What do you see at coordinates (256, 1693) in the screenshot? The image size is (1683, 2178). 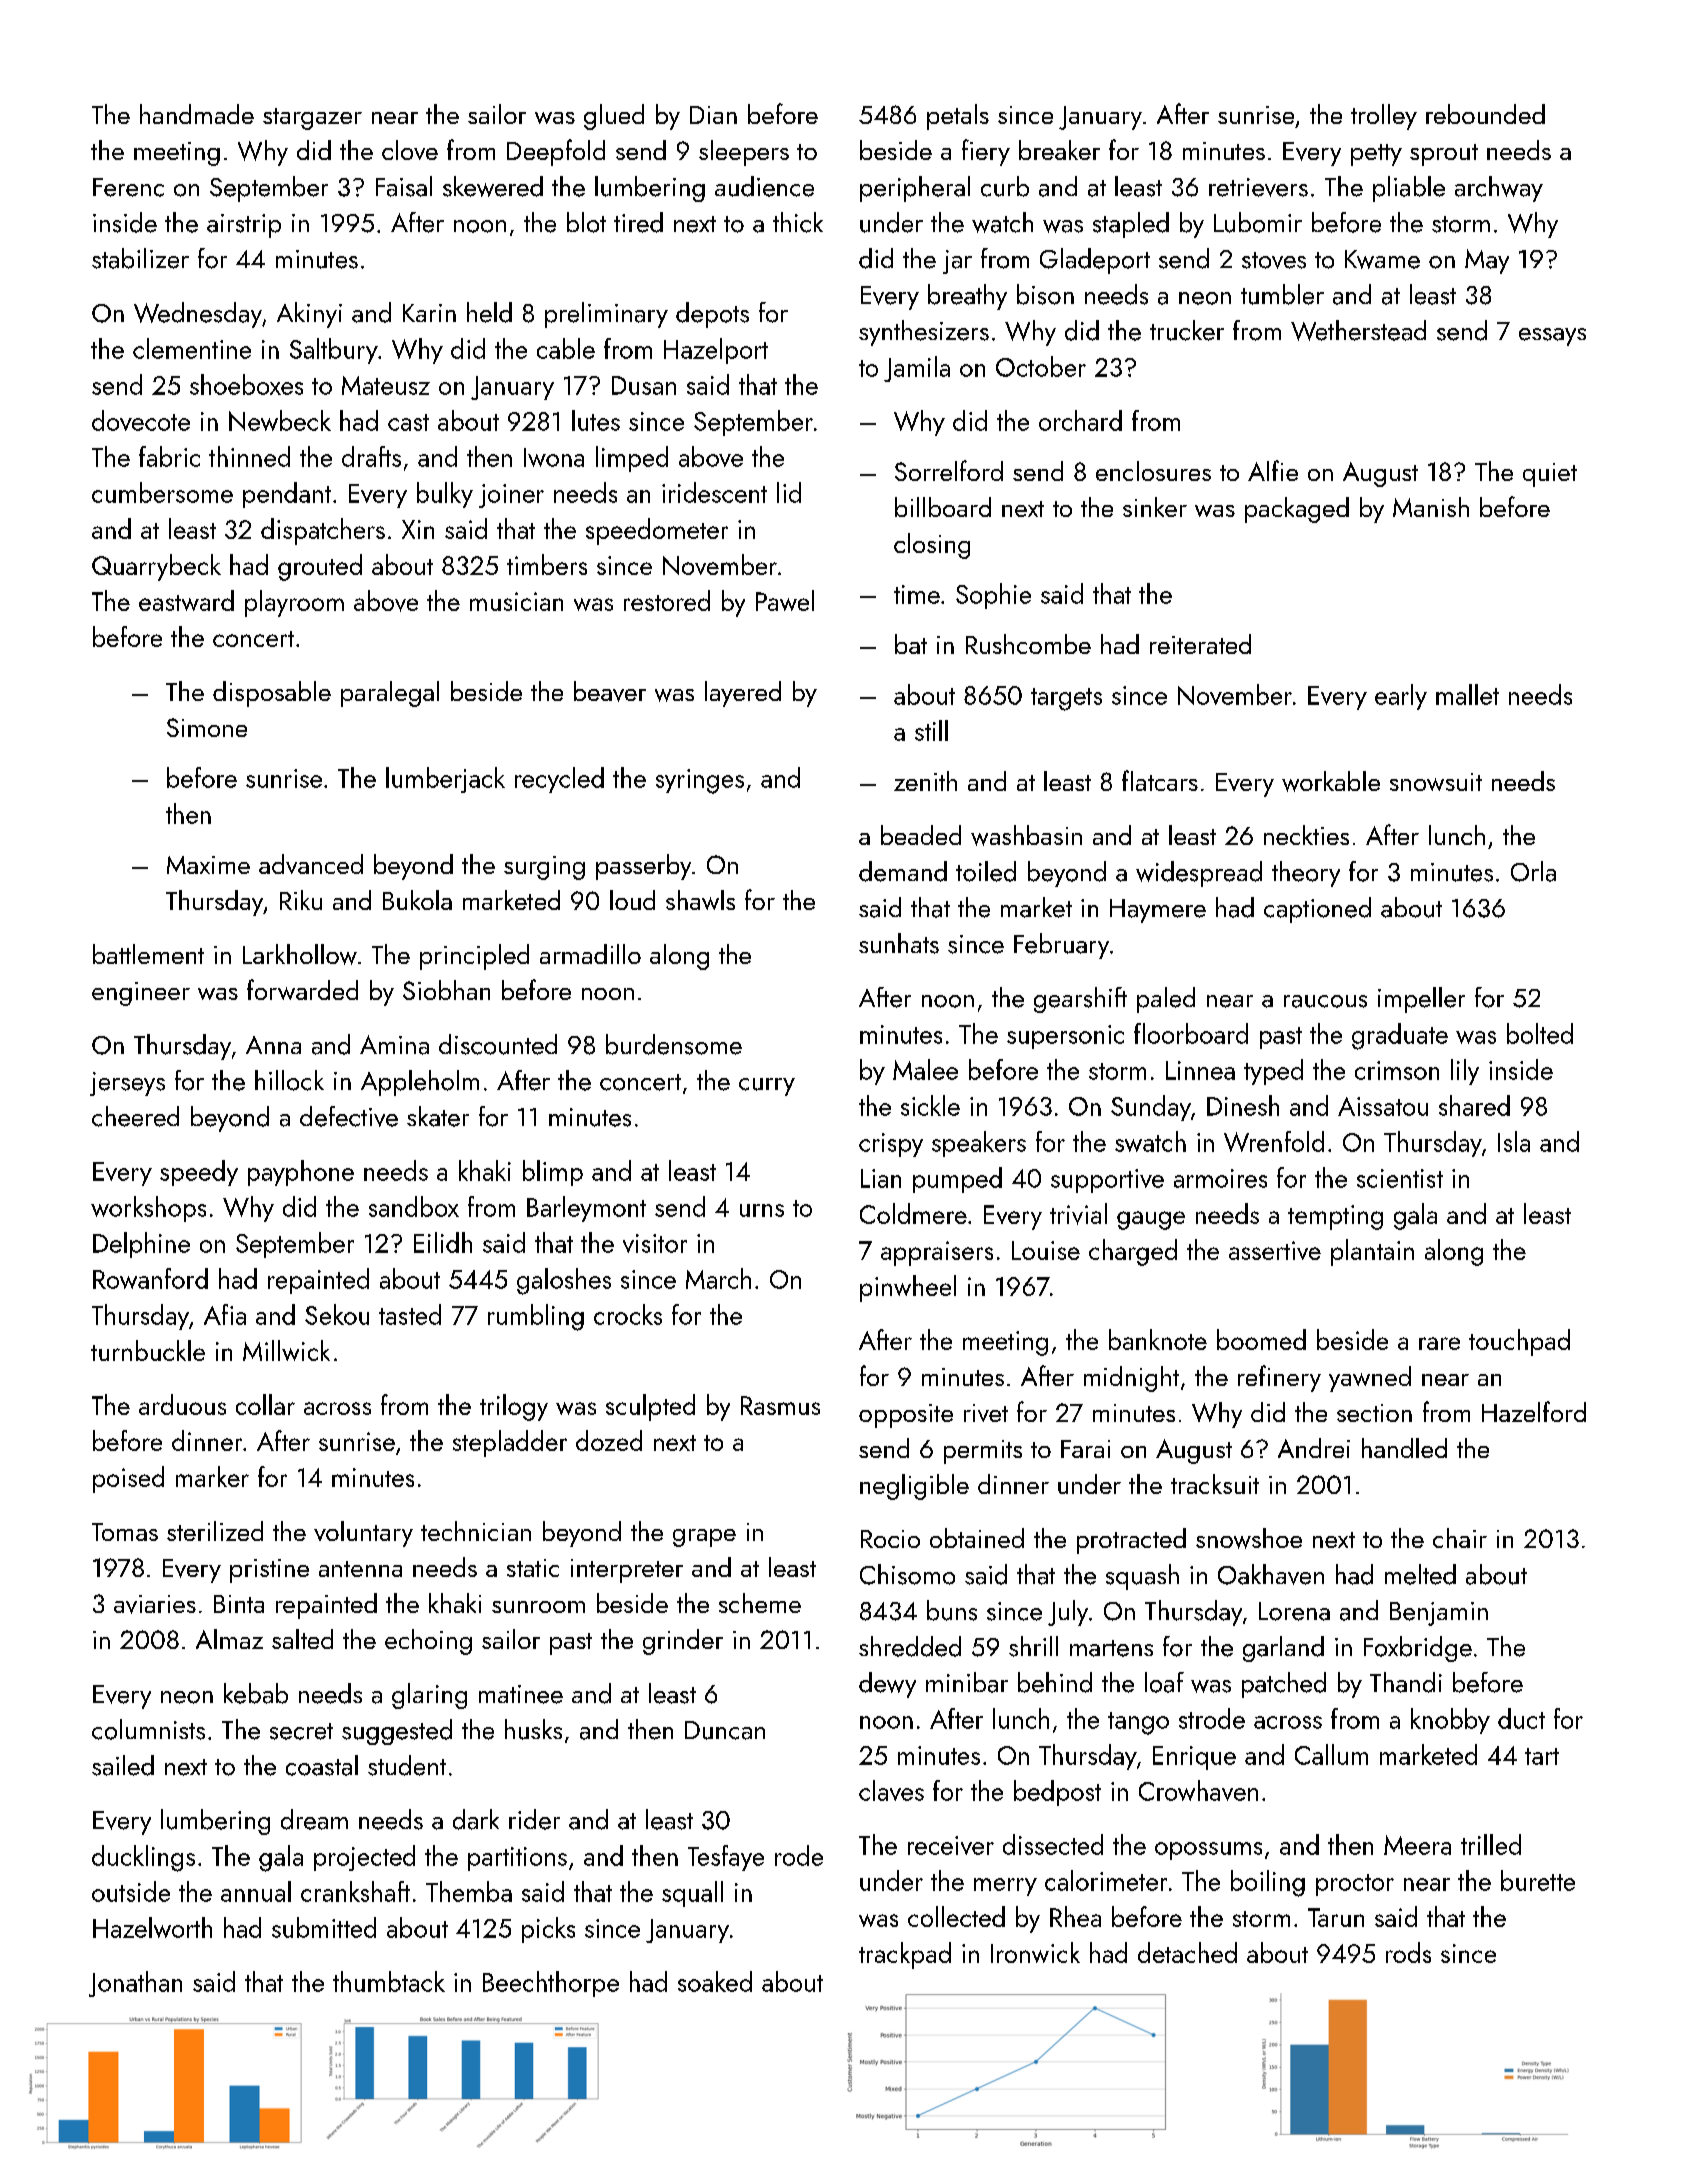 I see `kebab` at bounding box center [256, 1693].
